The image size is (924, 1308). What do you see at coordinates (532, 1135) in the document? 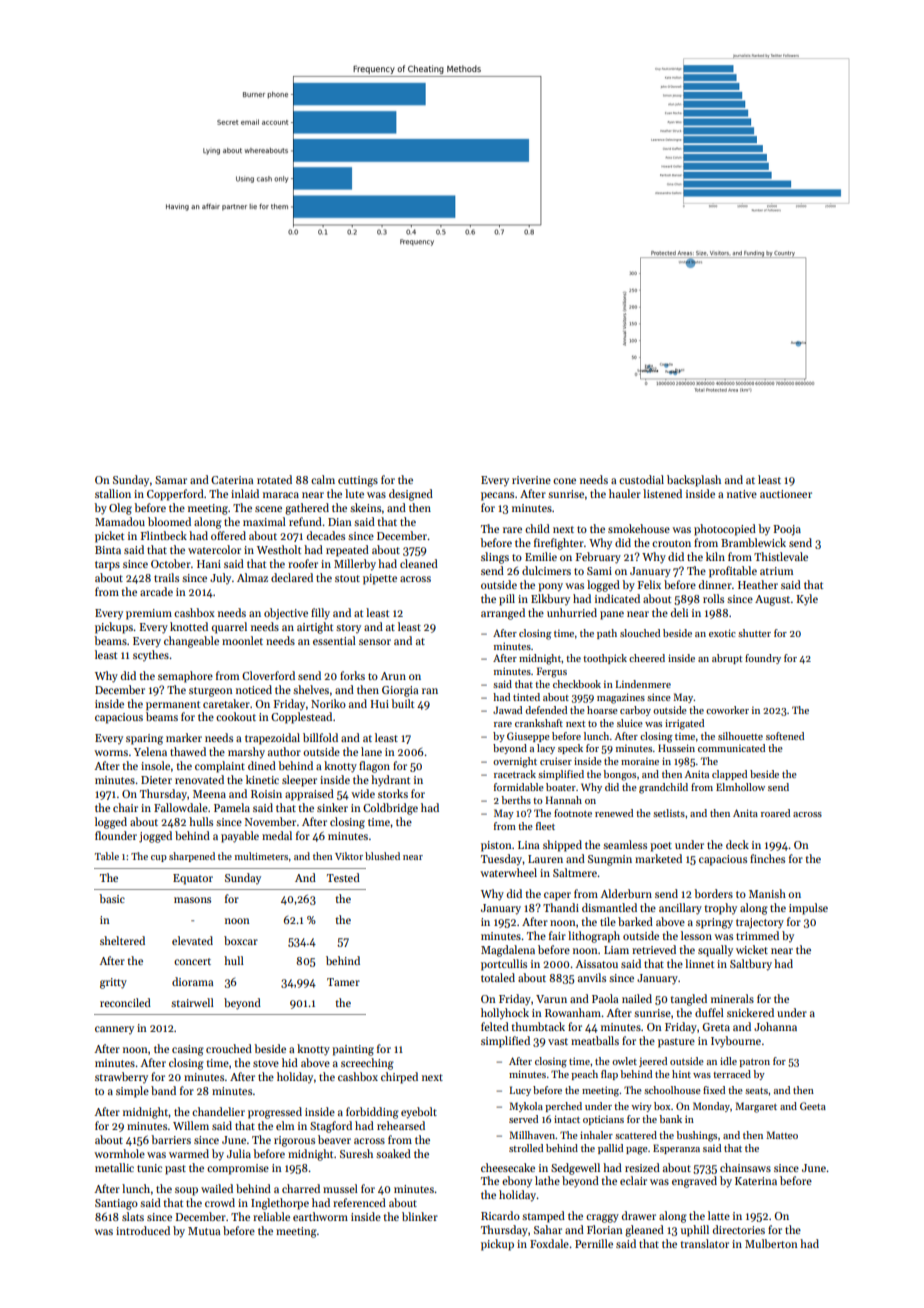
I see `Millhaven` at bounding box center [532, 1135].
